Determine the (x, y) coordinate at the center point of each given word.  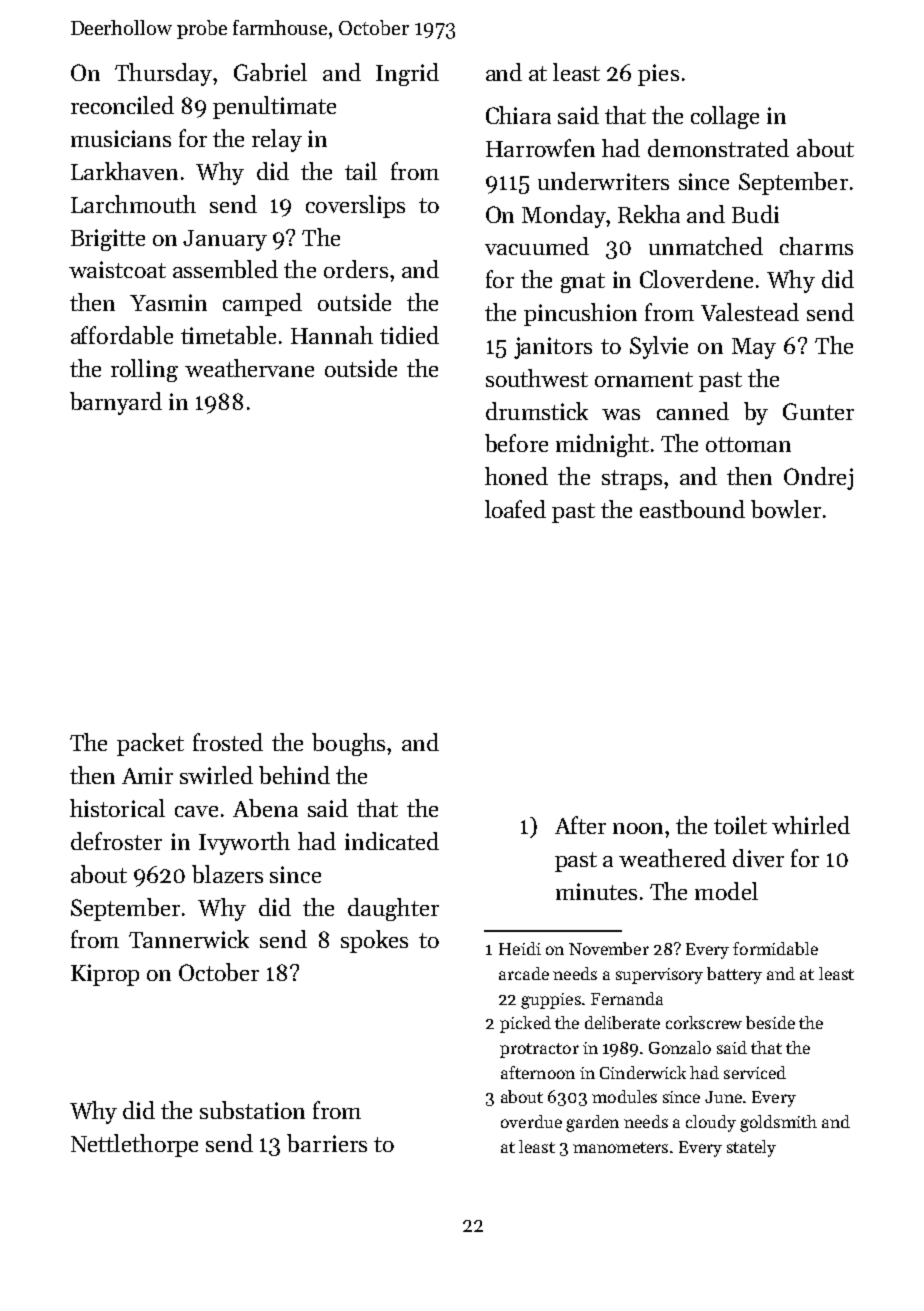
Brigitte (108, 240)
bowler (786, 509)
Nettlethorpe (134, 1145)
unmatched (706, 246)
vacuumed (537, 246)
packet (150, 744)
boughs (348, 744)
